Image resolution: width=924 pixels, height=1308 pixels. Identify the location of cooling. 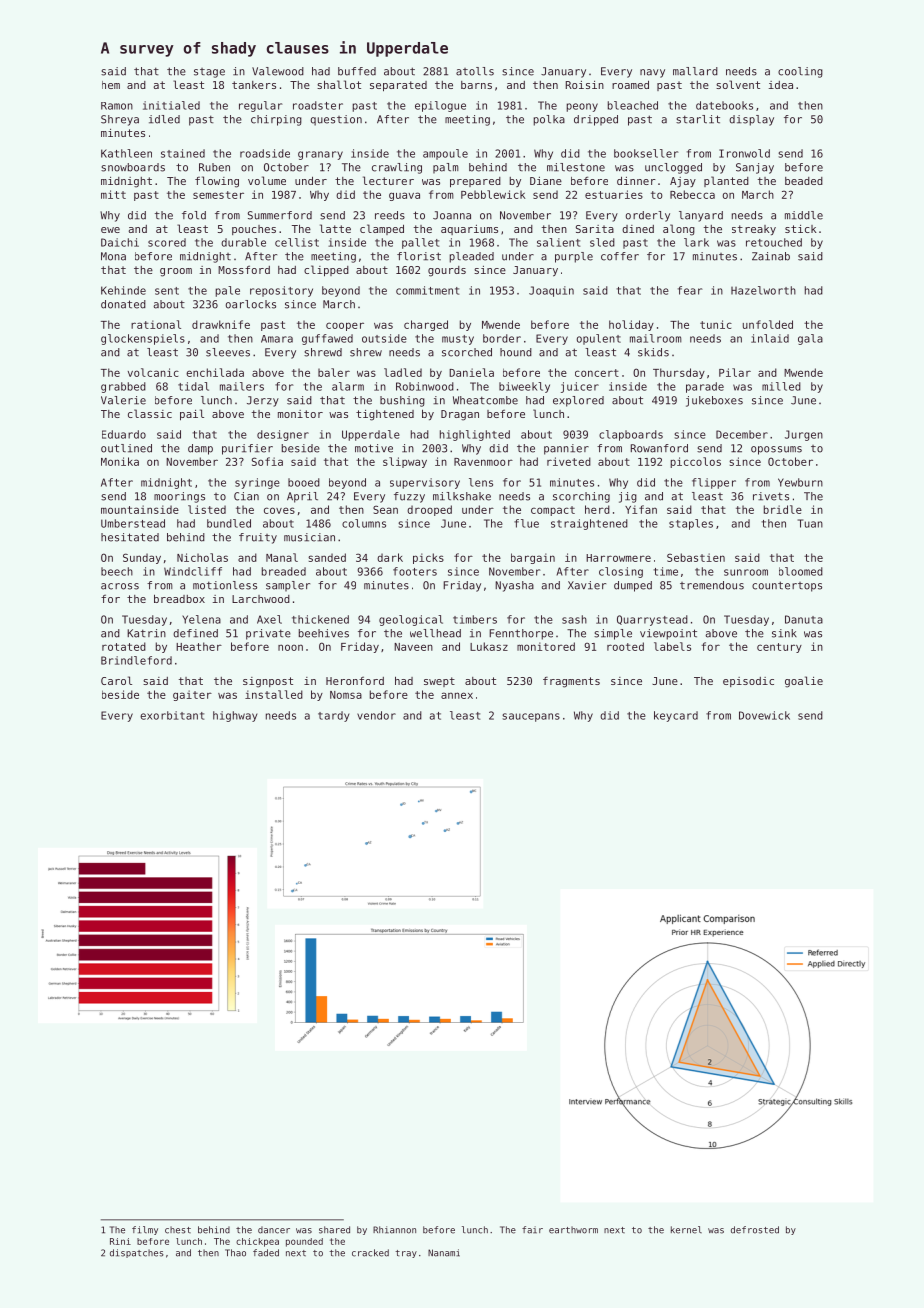
(800, 72).
